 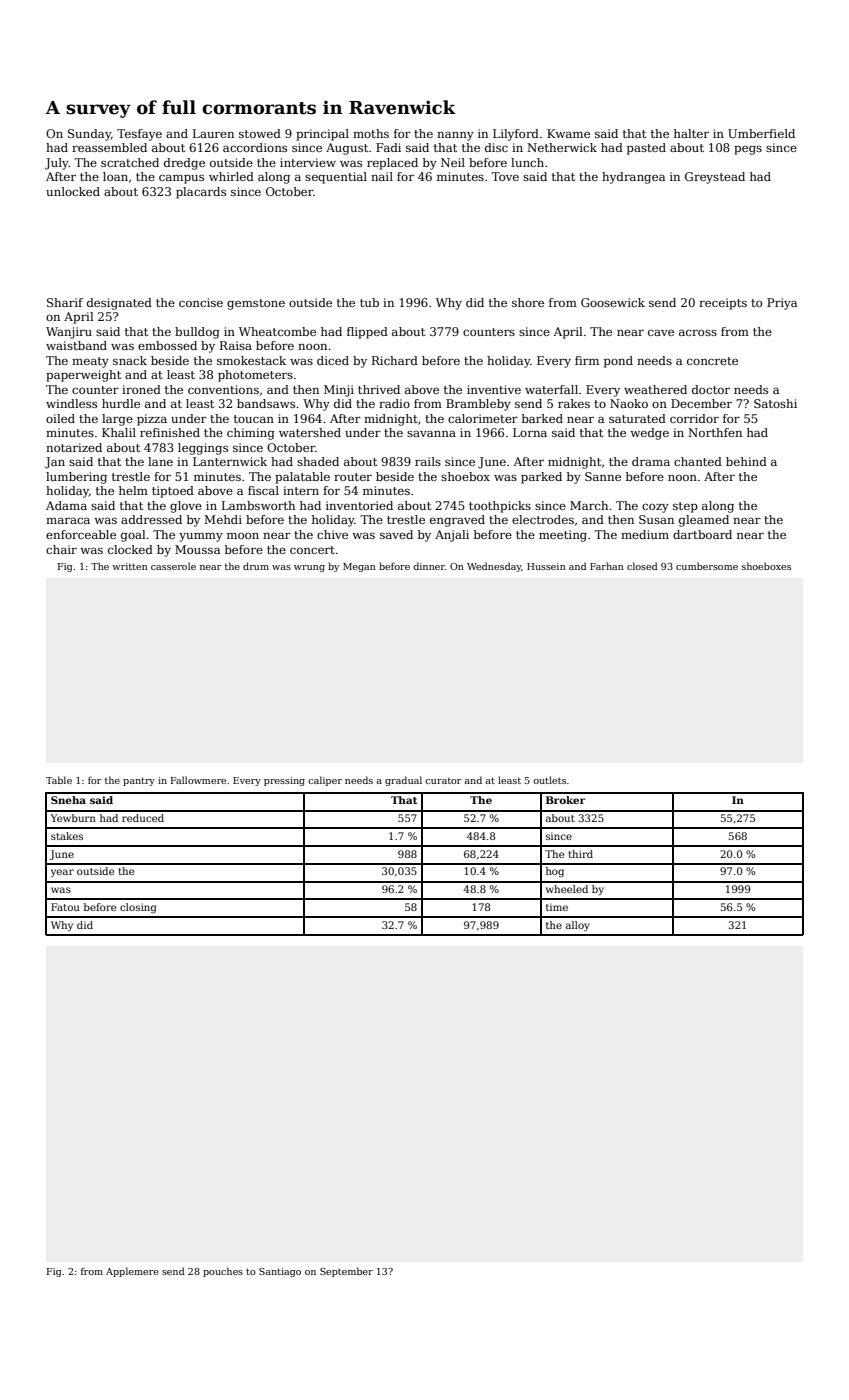 I want to click on Fatou, so click(x=65, y=907).
